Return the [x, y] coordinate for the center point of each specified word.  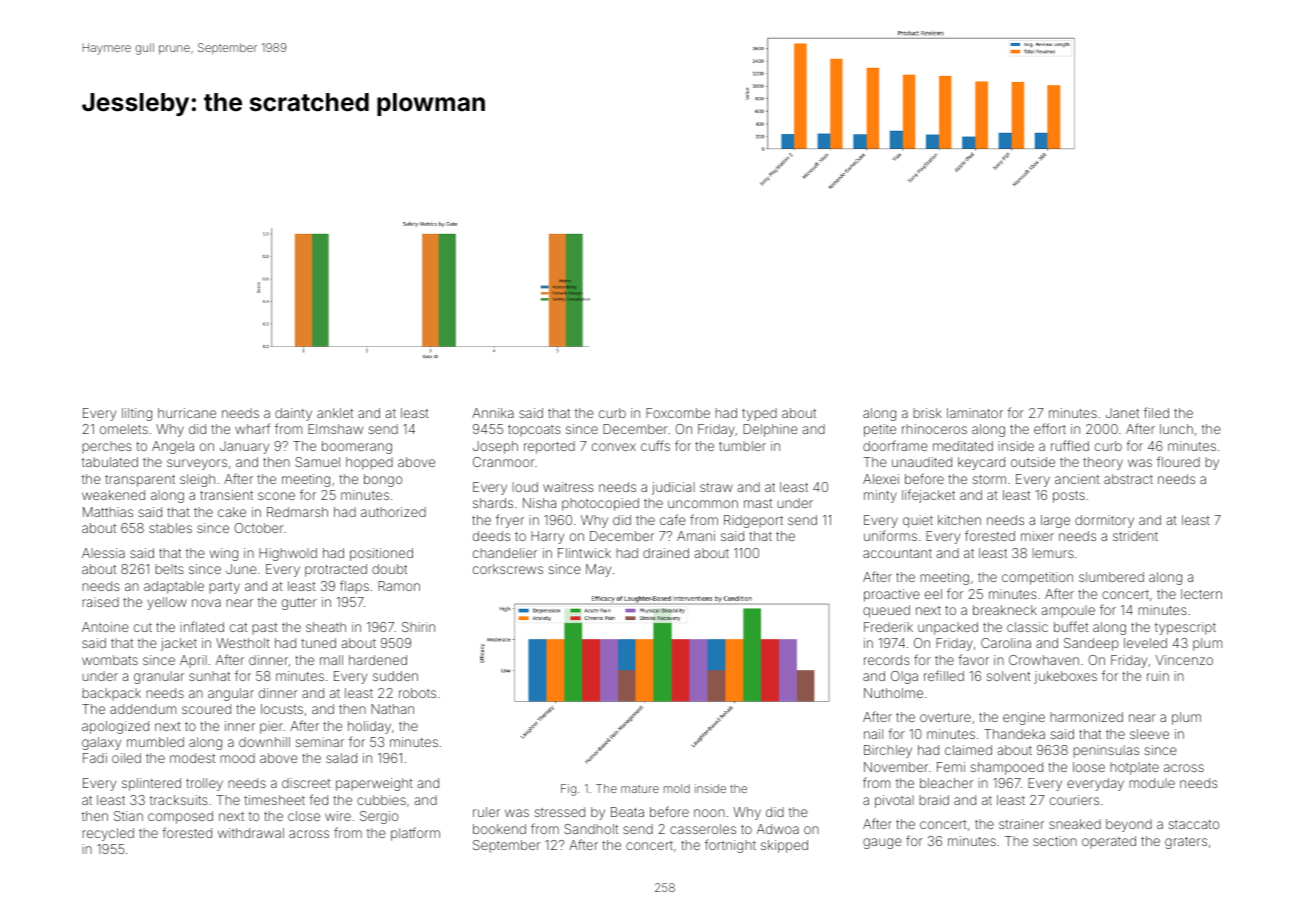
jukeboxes [1065, 677]
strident [1135, 536]
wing [224, 554]
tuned [318, 643]
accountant [897, 553]
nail [873, 734]
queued [886, 611]
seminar [320, 742]
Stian [128, 816]
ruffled [1070, 445]
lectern [1201, 594]
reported [549, 447]
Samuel [317, 462]
